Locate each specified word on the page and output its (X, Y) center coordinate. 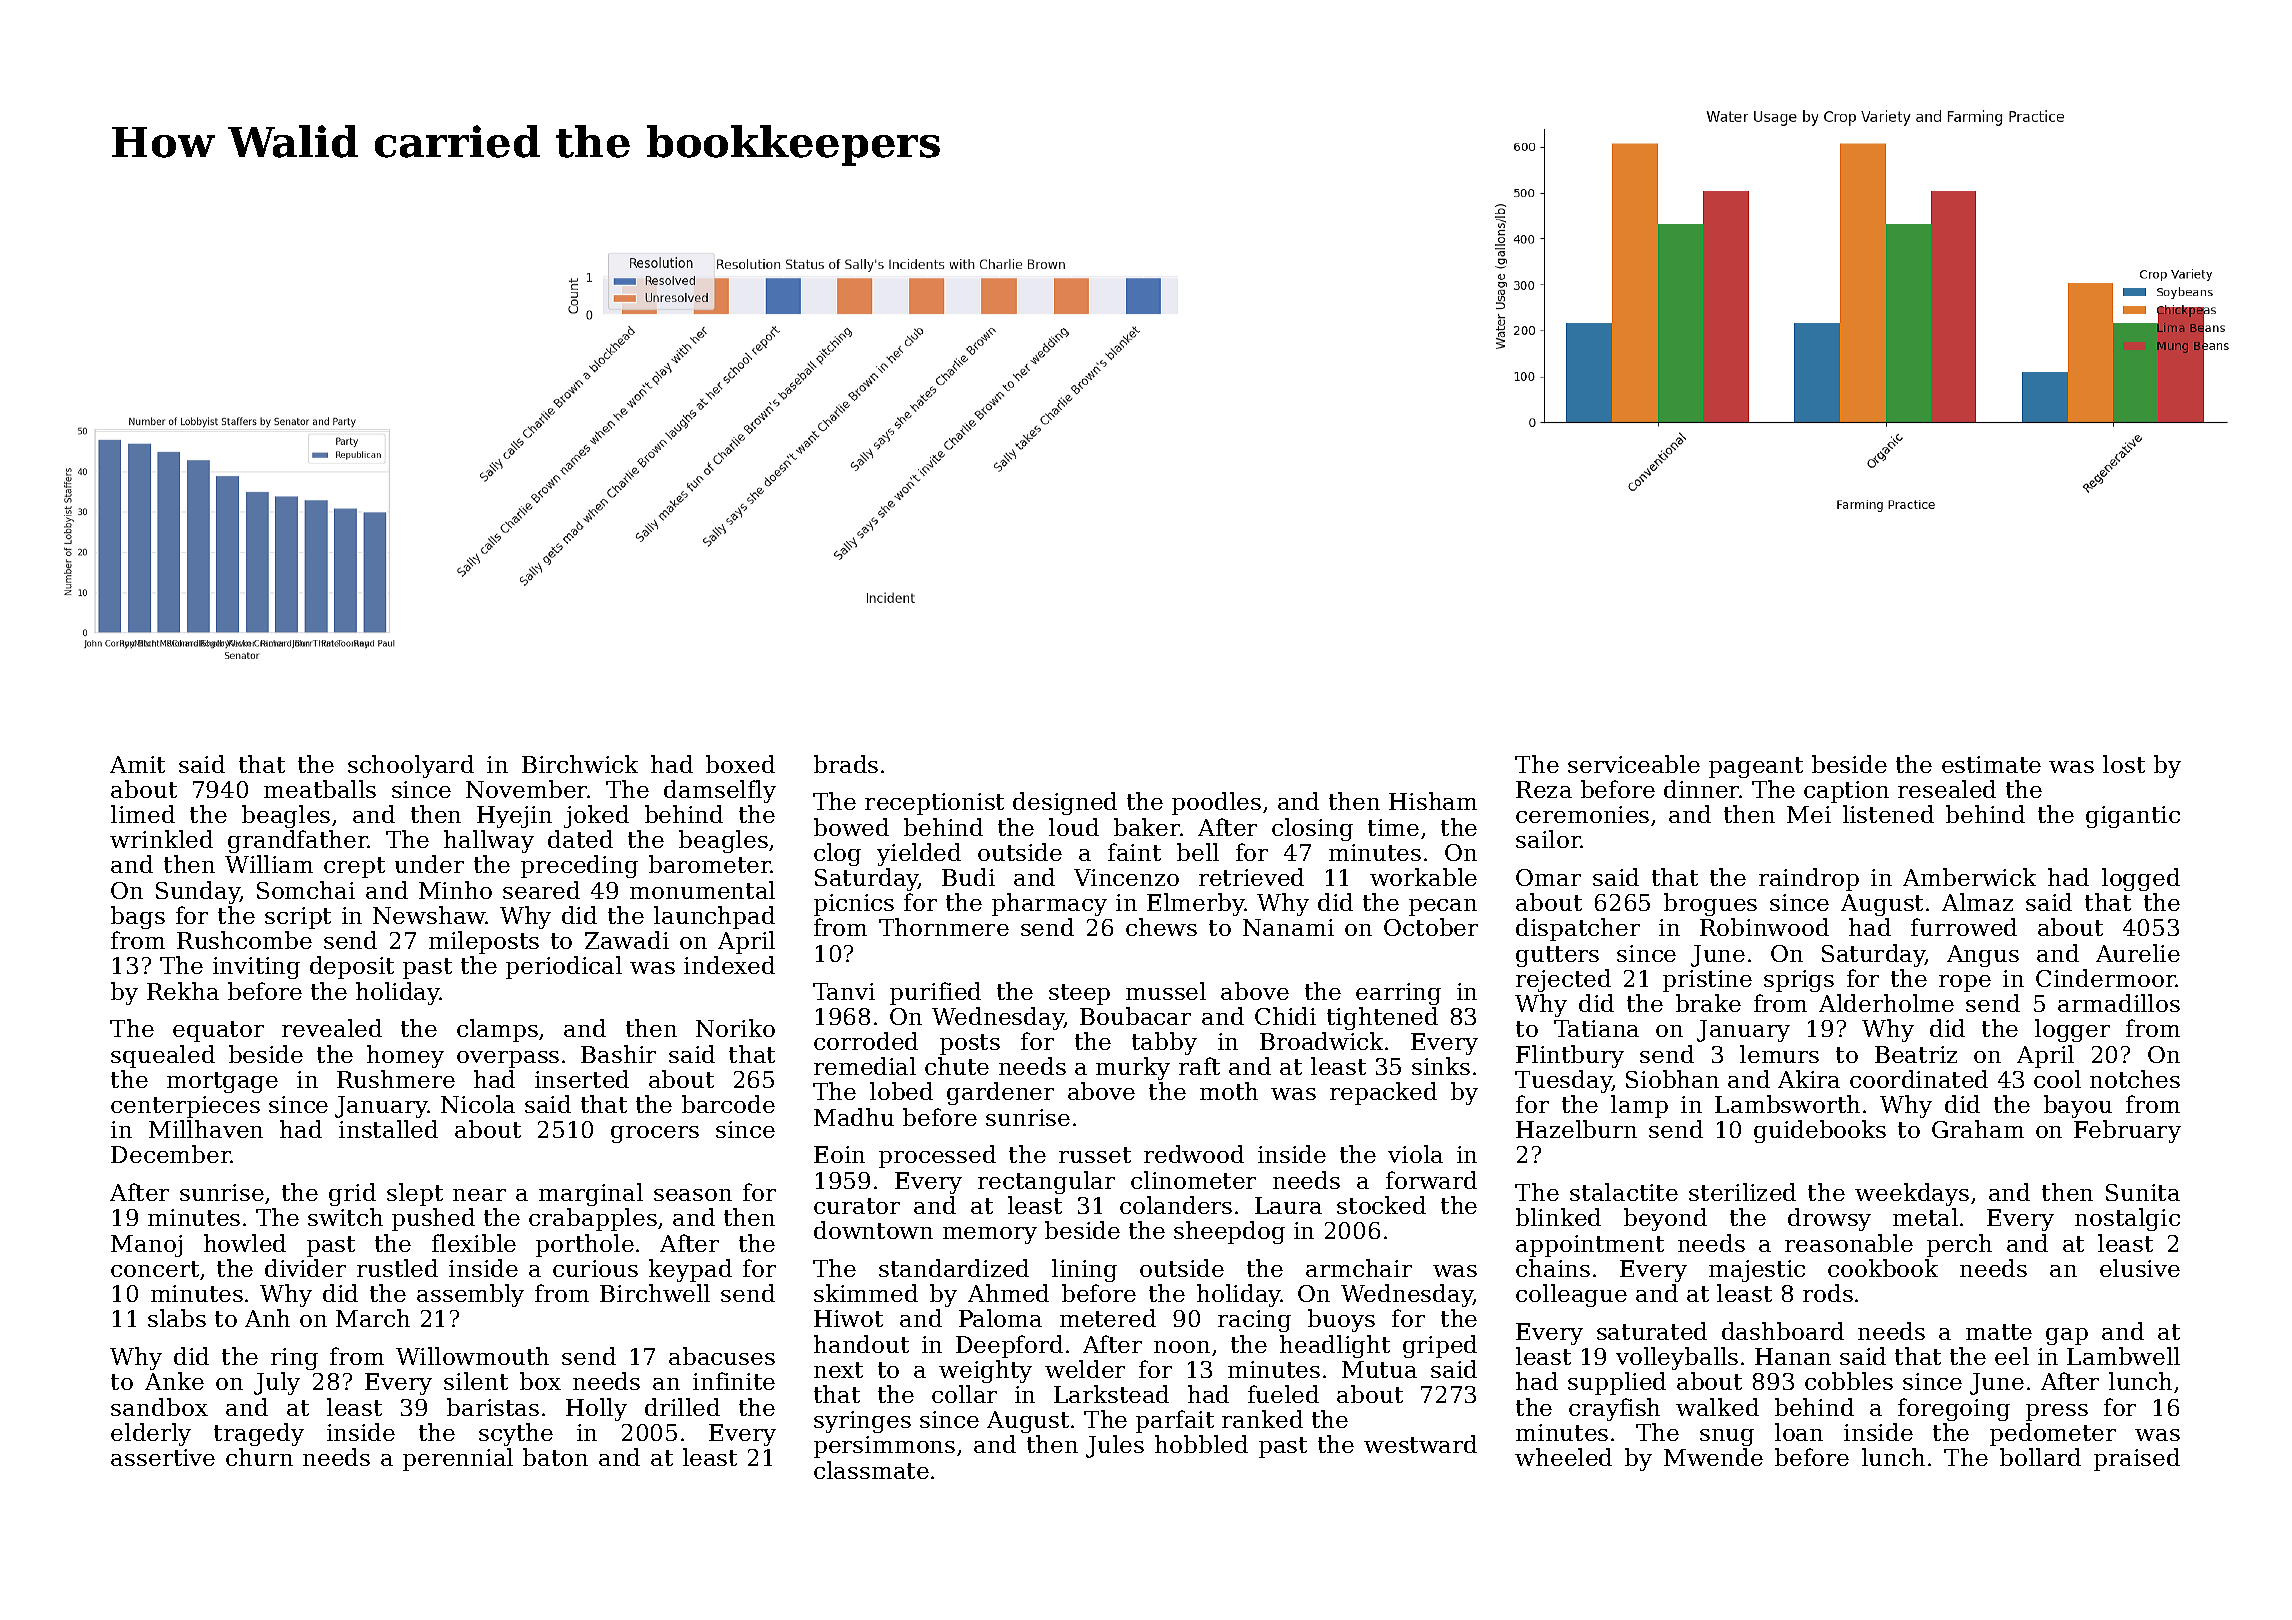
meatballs (320, 789)
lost (2124, 764)
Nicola (478, 1104)
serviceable (1634, 764)
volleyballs (1677, 1358)
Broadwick (1321, 1041)
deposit (352, 967)
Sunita (2143, 1192)
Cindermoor (2106, 978)
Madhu (854, 1117)
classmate (871, 1470)
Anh (267, 1318)
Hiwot (848, 1318)
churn (259, 1457)
